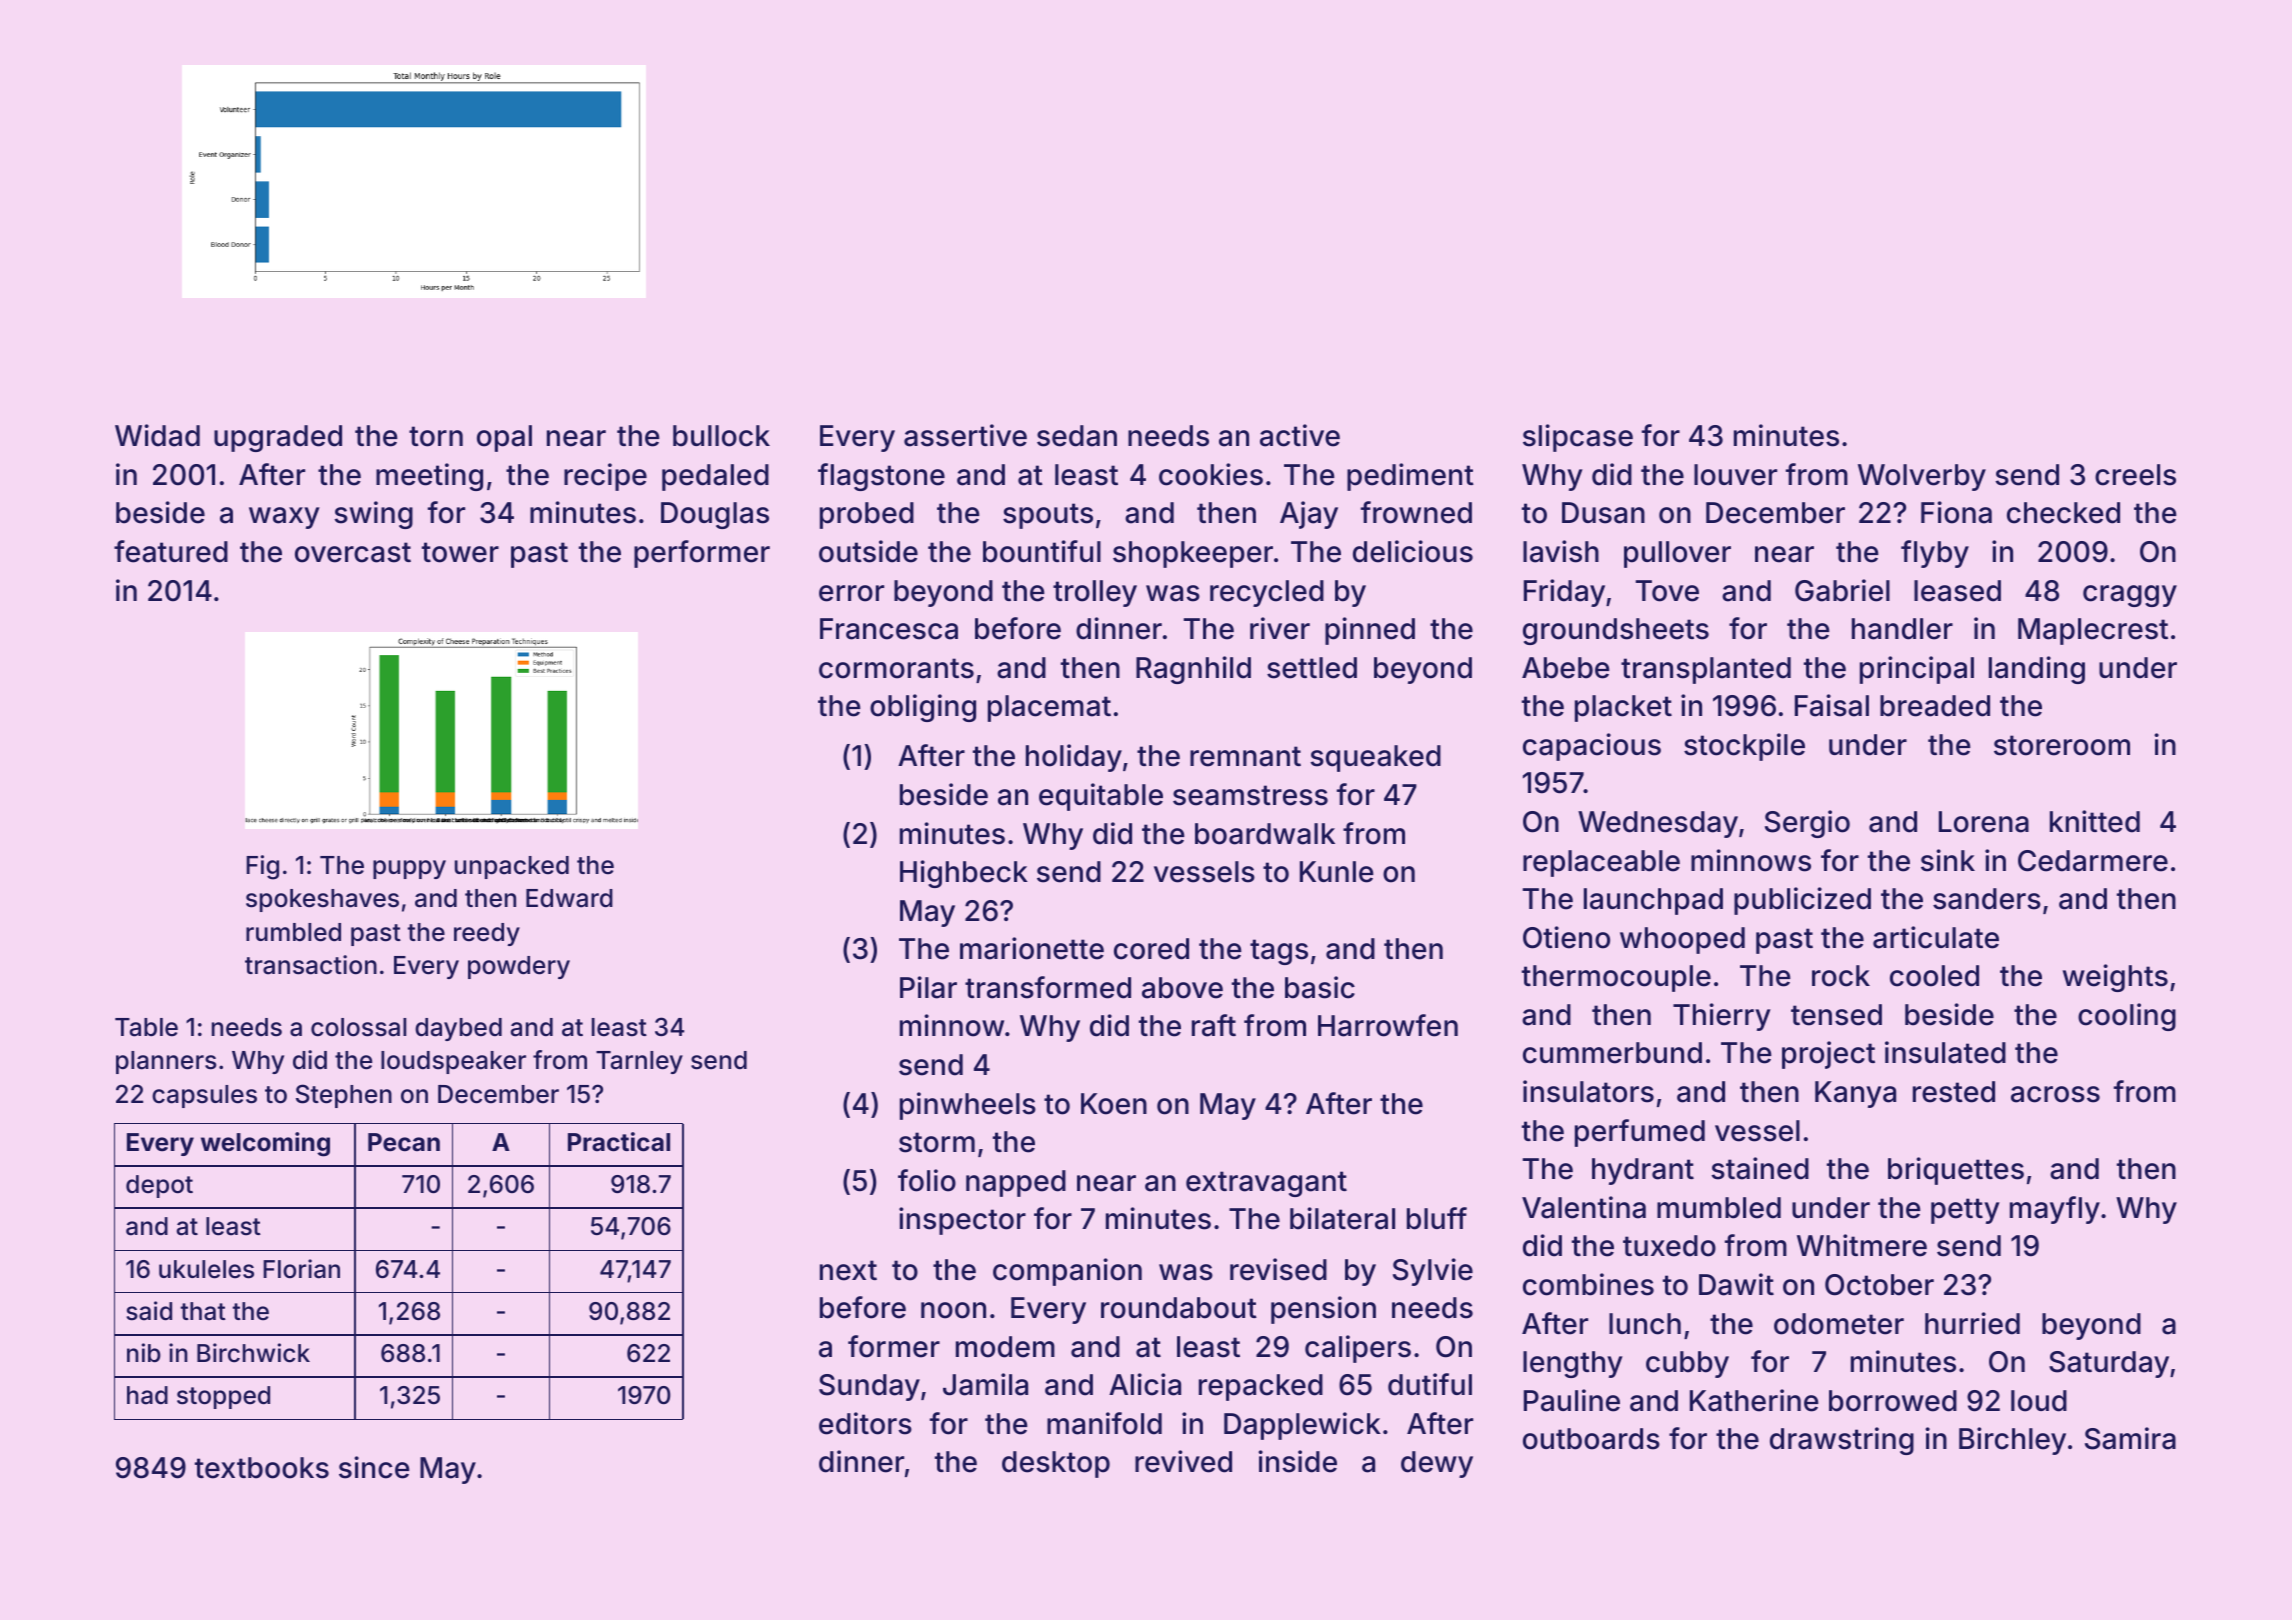 This screenshot has height=1620, width=2292. What do you see at coordinates (171, 551) in the screenshot?
I see `featured` at bounding box center [171, 551].
